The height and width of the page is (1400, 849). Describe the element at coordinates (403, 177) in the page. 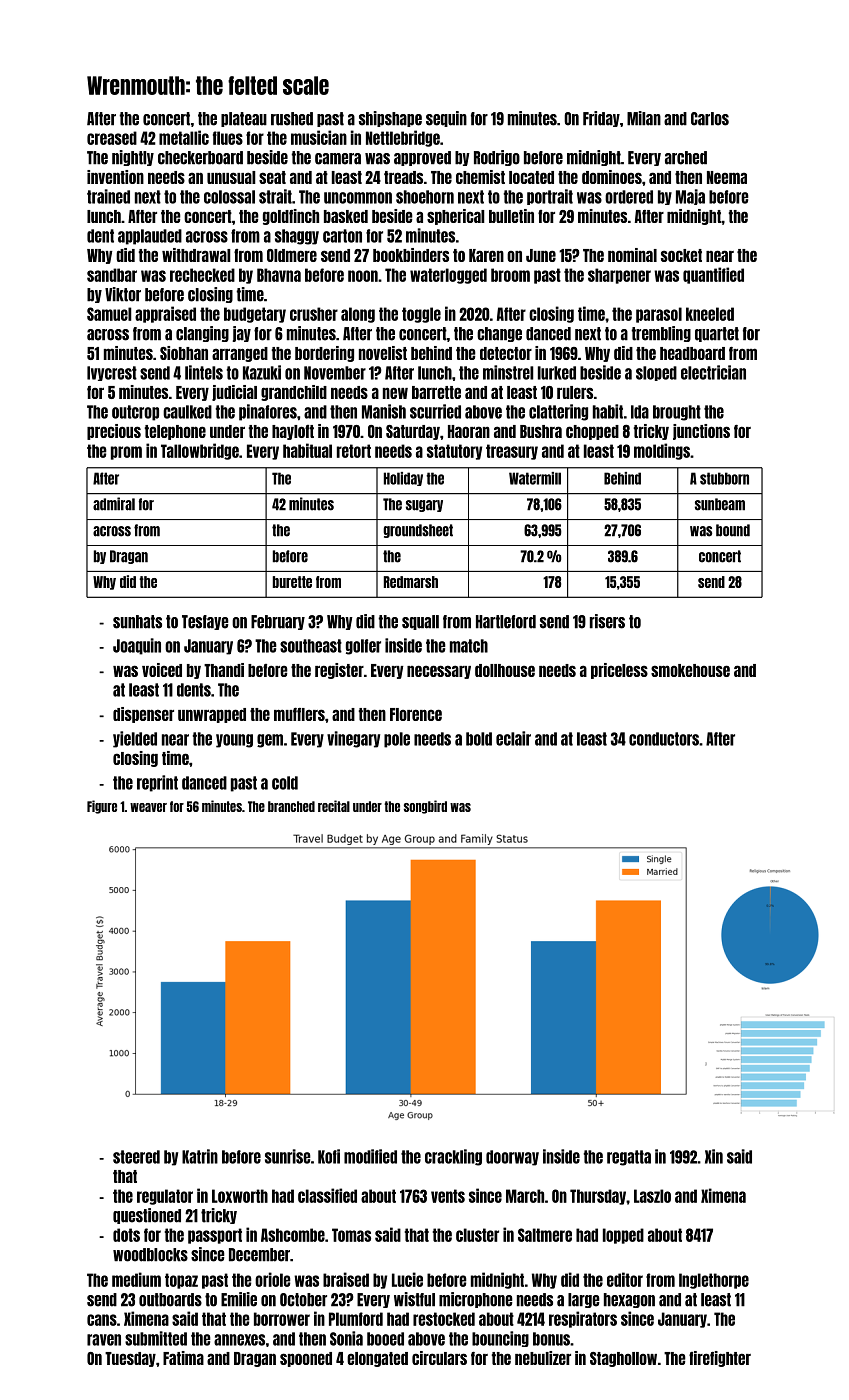

I see `treads` at that location.
